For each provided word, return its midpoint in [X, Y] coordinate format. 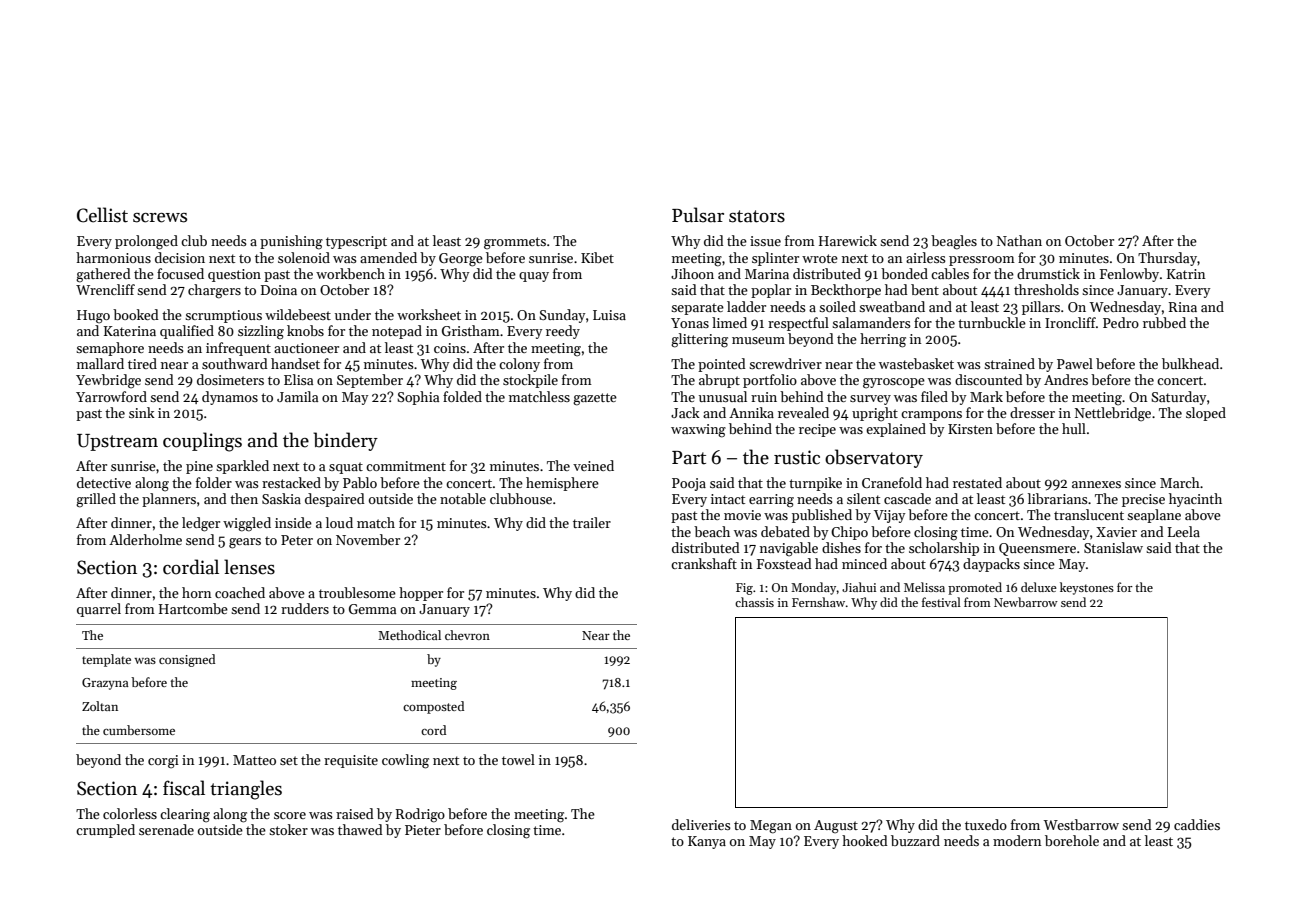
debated [785, 531]
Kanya [707, 842]
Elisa [298, 379]
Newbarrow [1026, 602]
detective [104, 482]
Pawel [1075, 363]
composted [433, 707]
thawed [360, 829]
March [1180, 482]
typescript [356, 242]
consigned [187, 660]
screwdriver [785, 363]
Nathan [1019, 240]
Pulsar [698, 215]
